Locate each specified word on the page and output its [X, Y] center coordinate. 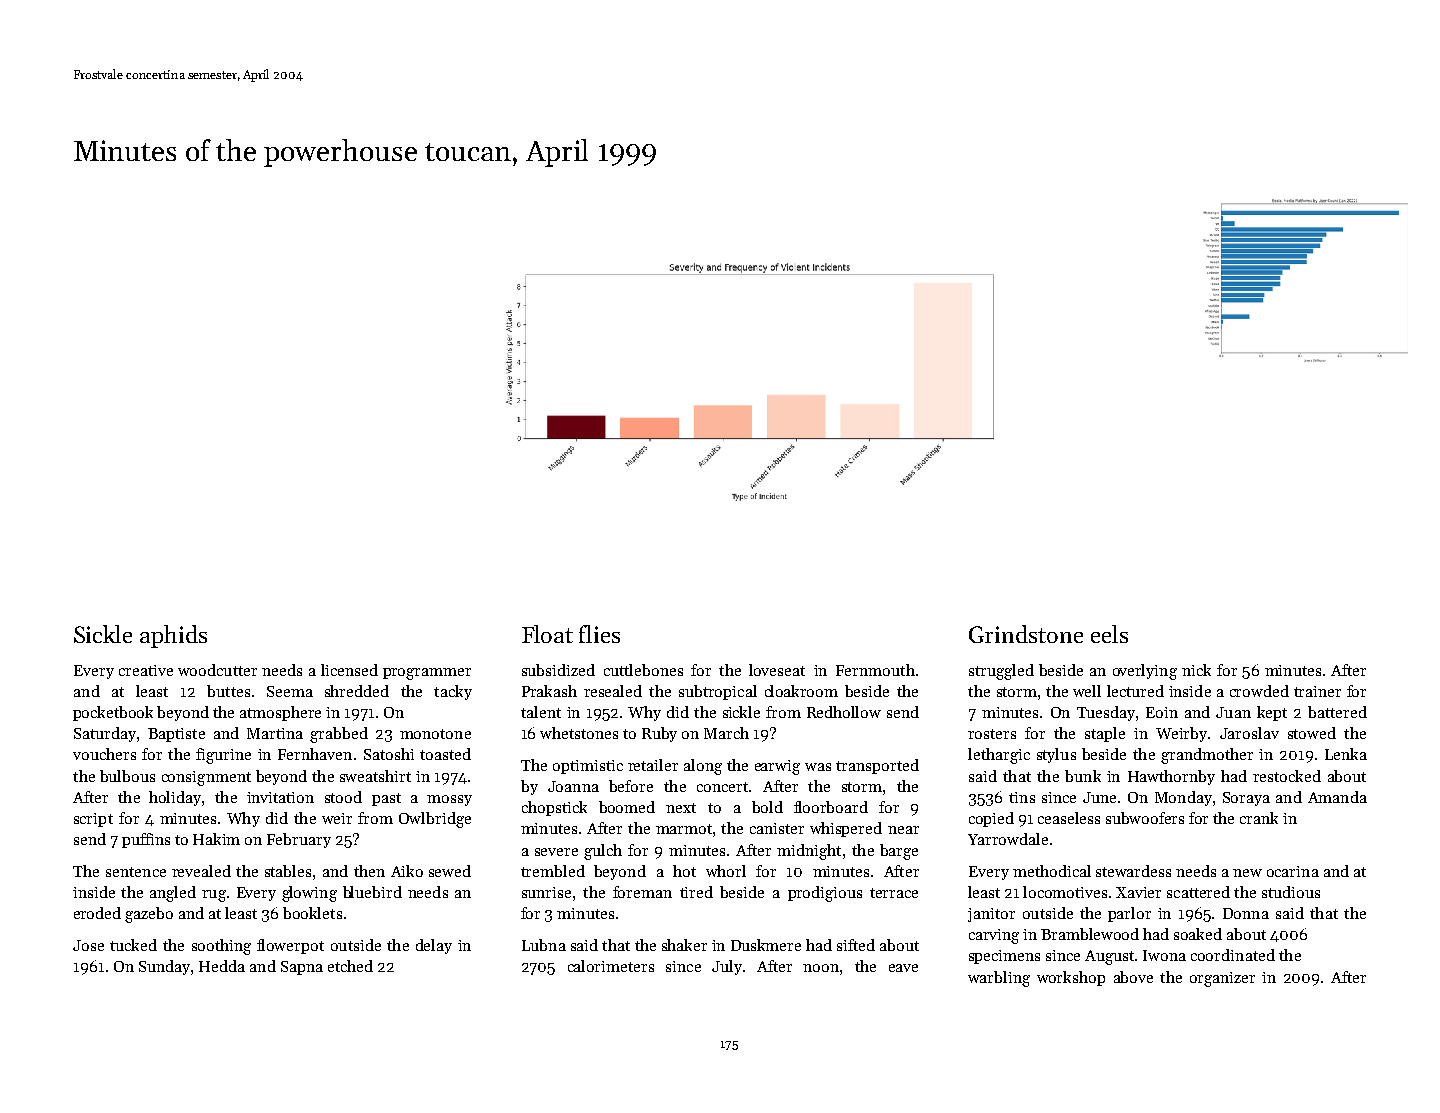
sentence [136, 872]
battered [1337, 712]
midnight [809, 852]
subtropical [718, 692]
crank [1259, 818]
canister [777, 828]
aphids [173, 636]
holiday [175, 798]
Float [547, 634]
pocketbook [113, 713]
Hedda [222, 966]
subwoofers [1145, 818]
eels [1109, 634]
